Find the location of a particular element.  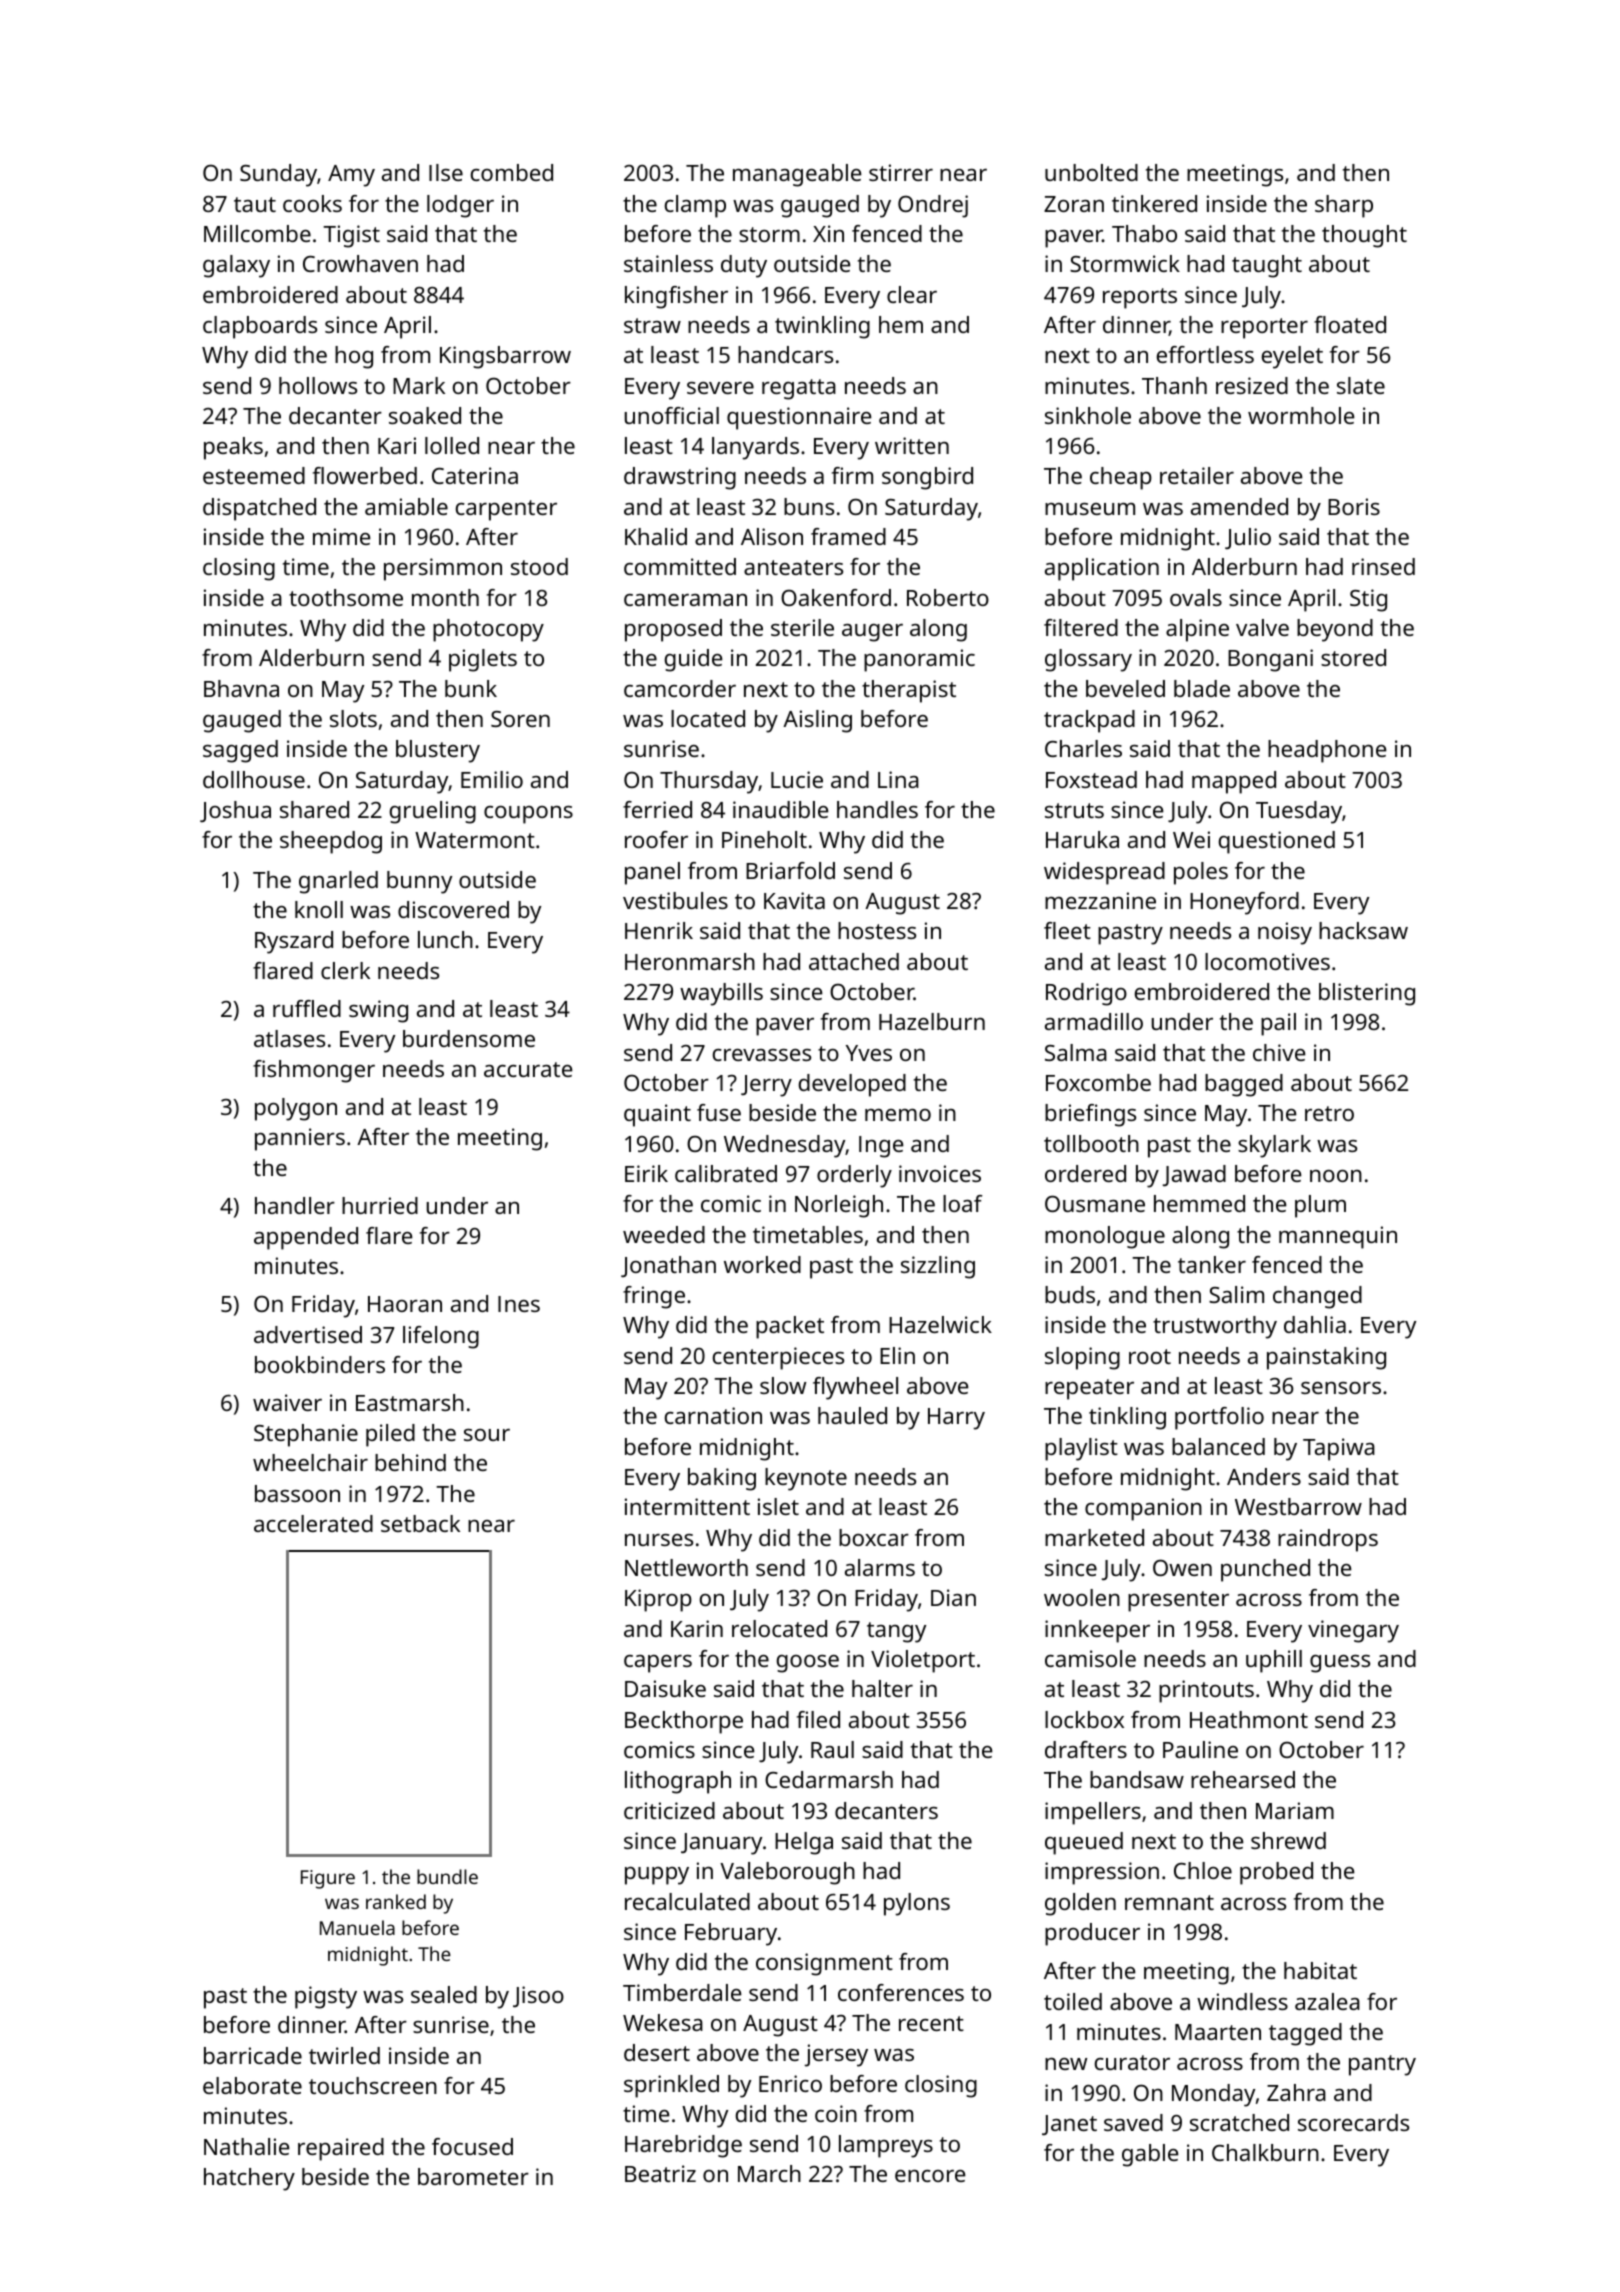

Chalkburn is located at coordinates (1265, 2152).
